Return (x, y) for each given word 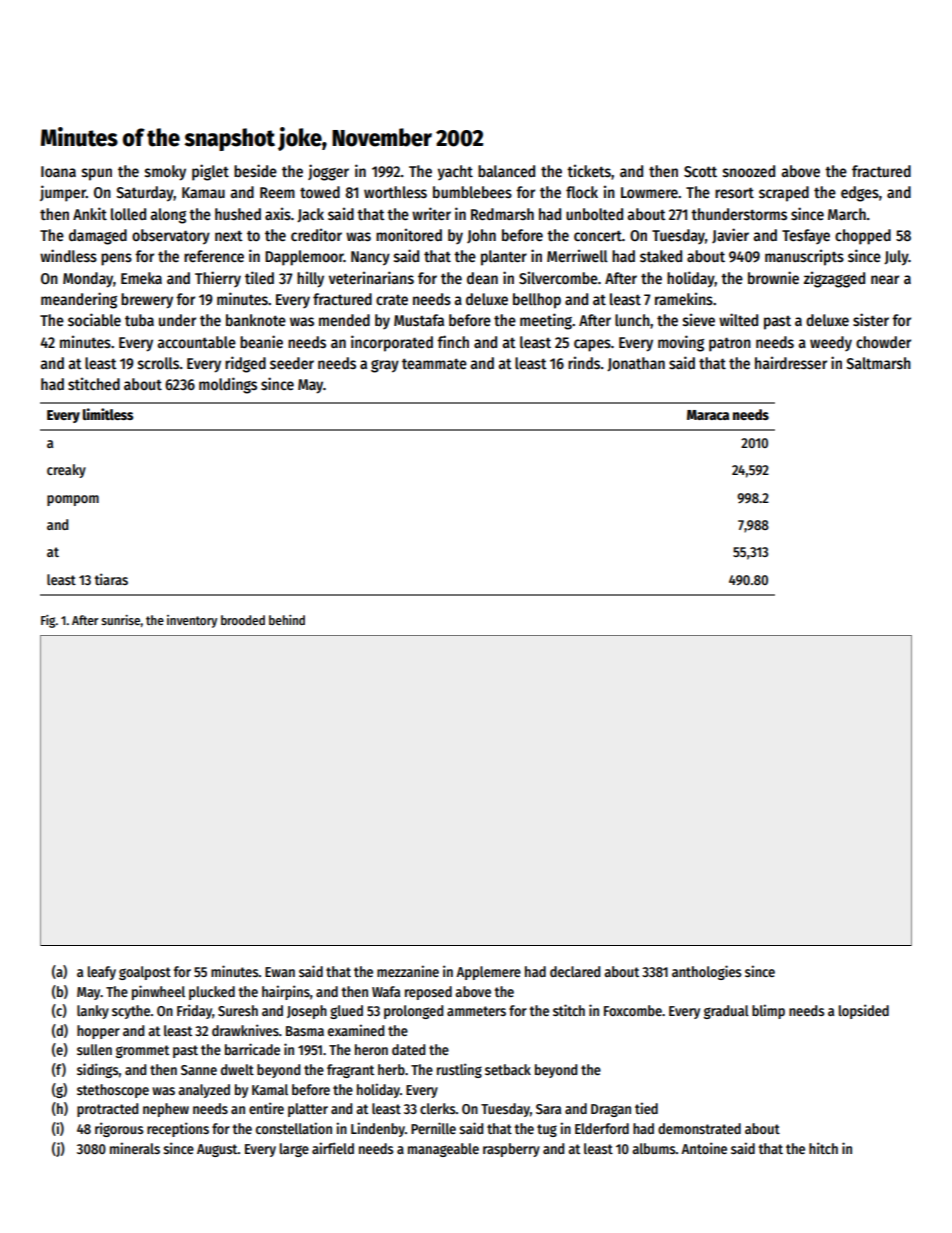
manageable (443, 1150)
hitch (823, 1148)
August (217, 1150)
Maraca (708, 415)
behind (287, 620)
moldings (228, 385)
